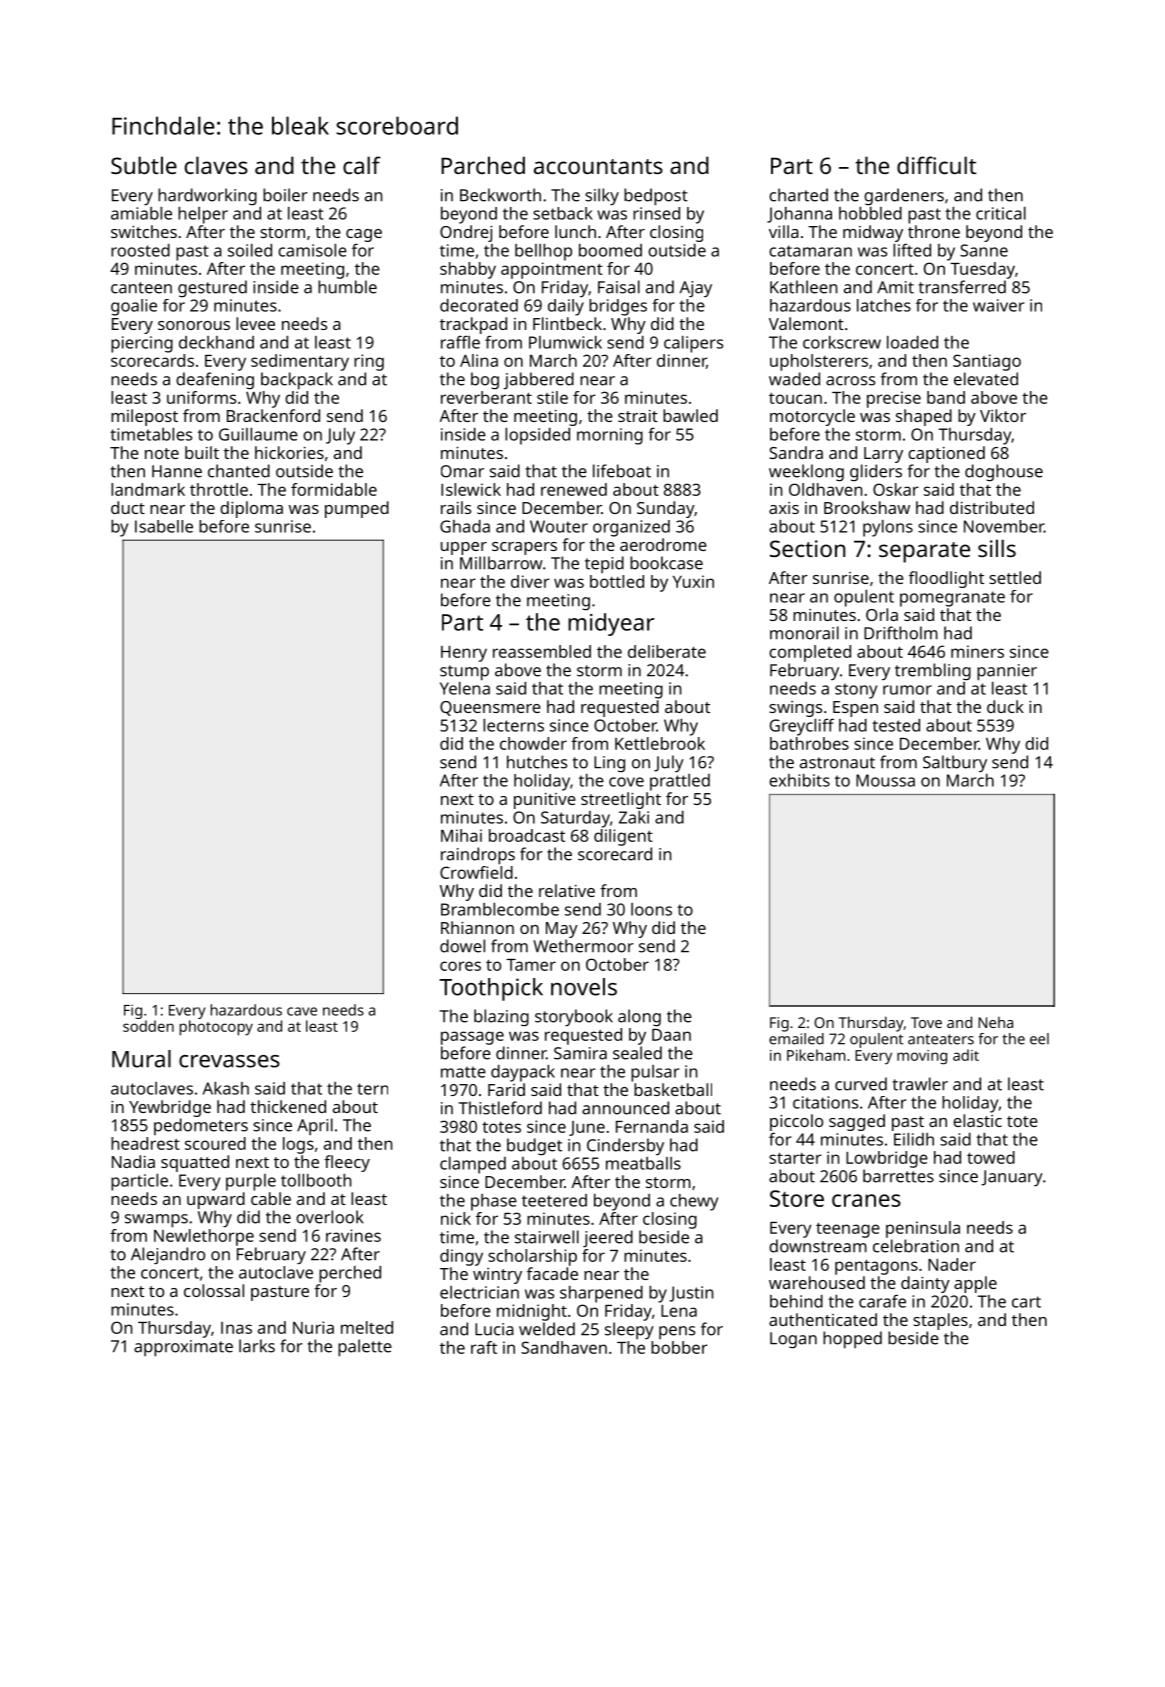 The width and height of the image is (1165, 1687). What do you see at coordinates (164, 526) in the image?
I see `Isabelle` at bounding box center [164, 526].
